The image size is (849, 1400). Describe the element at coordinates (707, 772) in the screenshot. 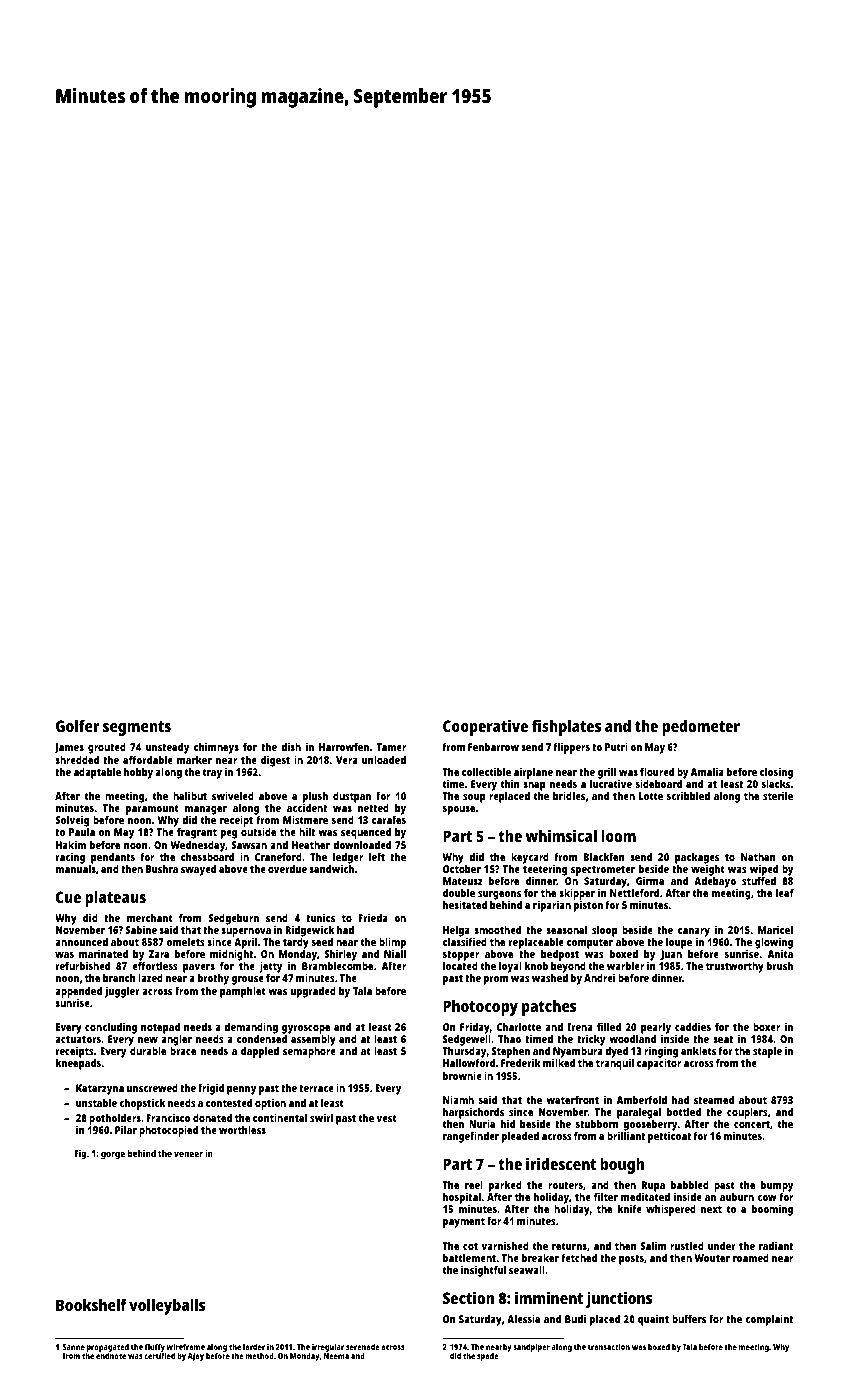

I see `Amalia` at that location.
